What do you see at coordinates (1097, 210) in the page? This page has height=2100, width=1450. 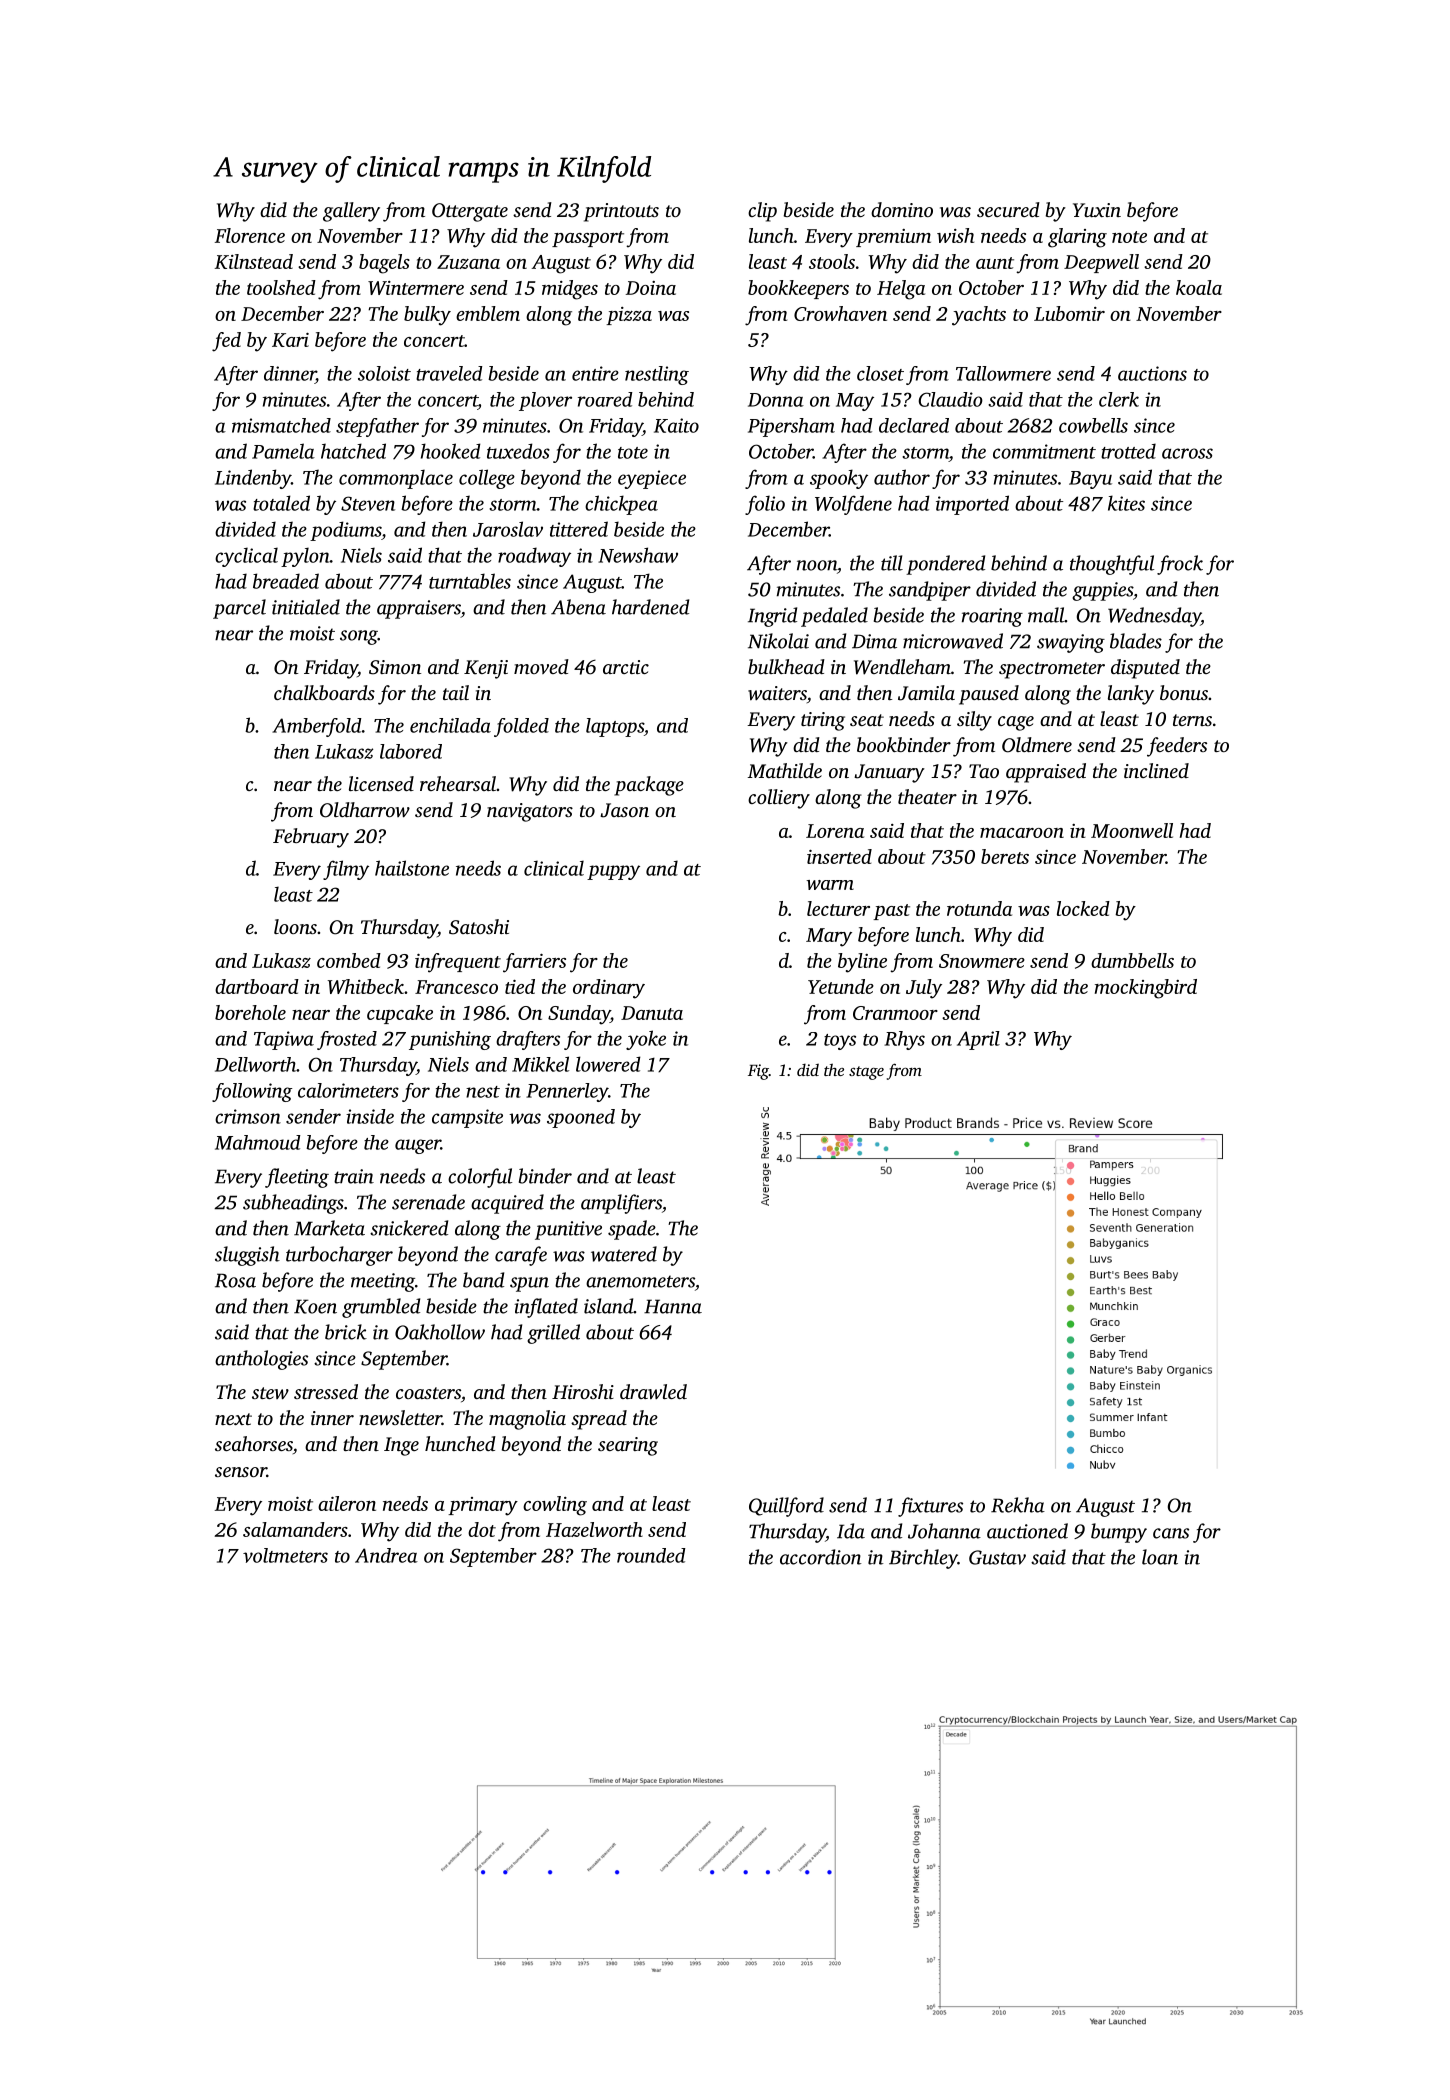 I see `Yuxin` at bounding box center [1097, 210].
